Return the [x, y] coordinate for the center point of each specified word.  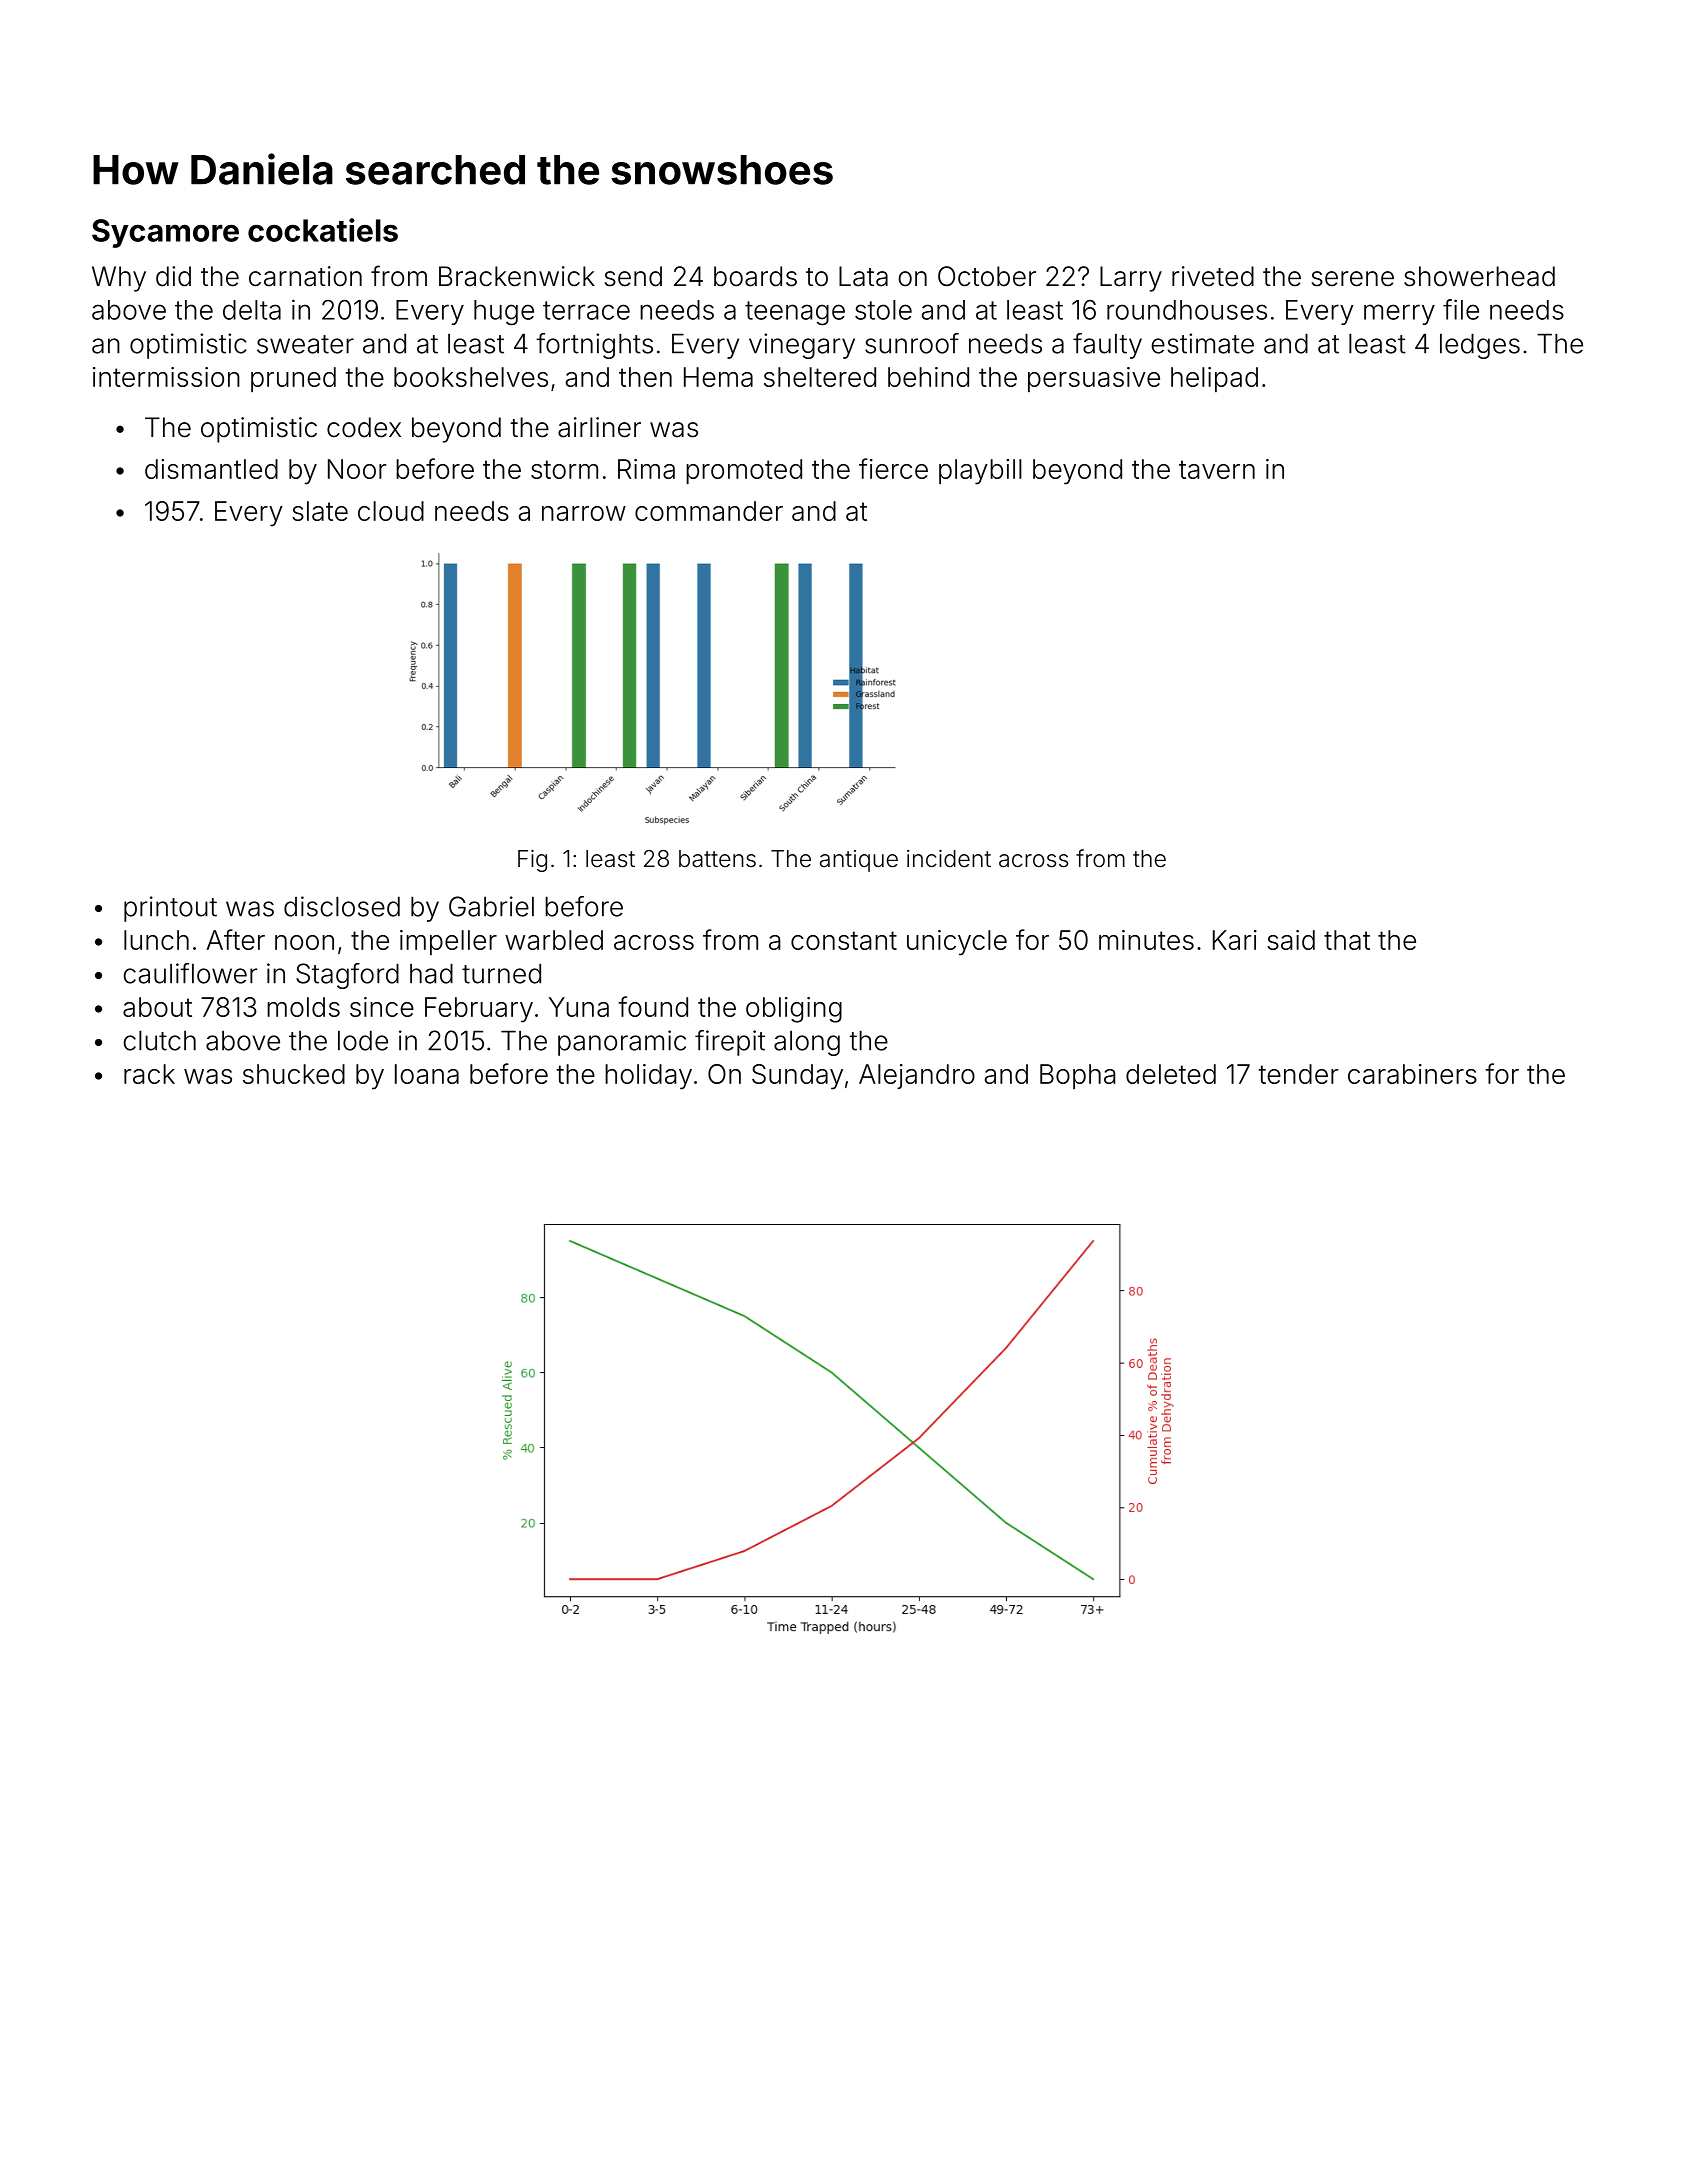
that [1347, 940]
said [1291, 940]
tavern [1217, 469]
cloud [391, 511]
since [382, 1007]
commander [709, 511]
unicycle [957, 943]
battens [717, 859]
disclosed [342, 906]
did [173, 276]
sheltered [820, 377]
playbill [980, 472]
